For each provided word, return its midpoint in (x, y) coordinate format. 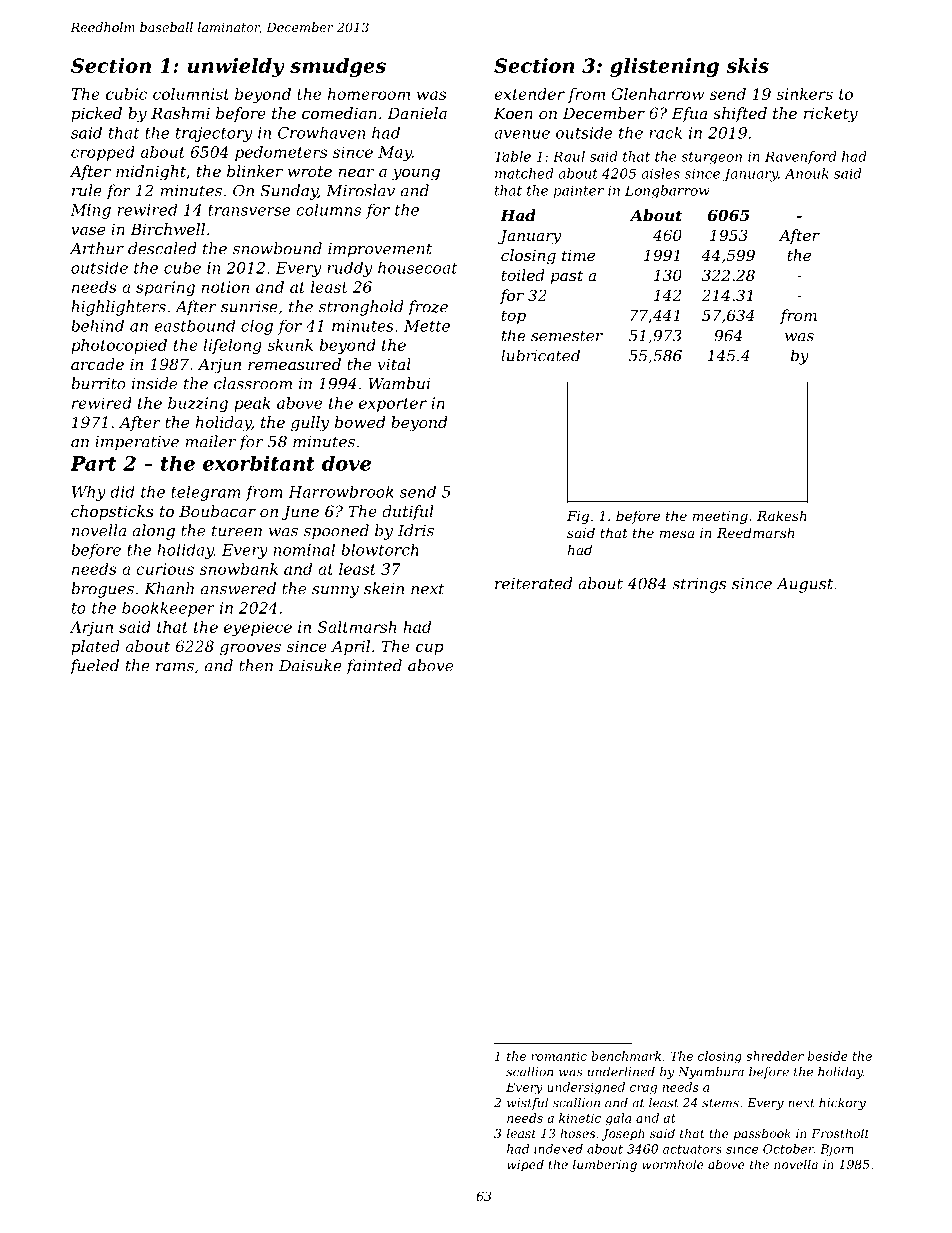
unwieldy (236, 67)
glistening (664, 67)
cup (430, 649)
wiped (525, 1165)
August (804, 585)
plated (95, 647)
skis (747, 65)
